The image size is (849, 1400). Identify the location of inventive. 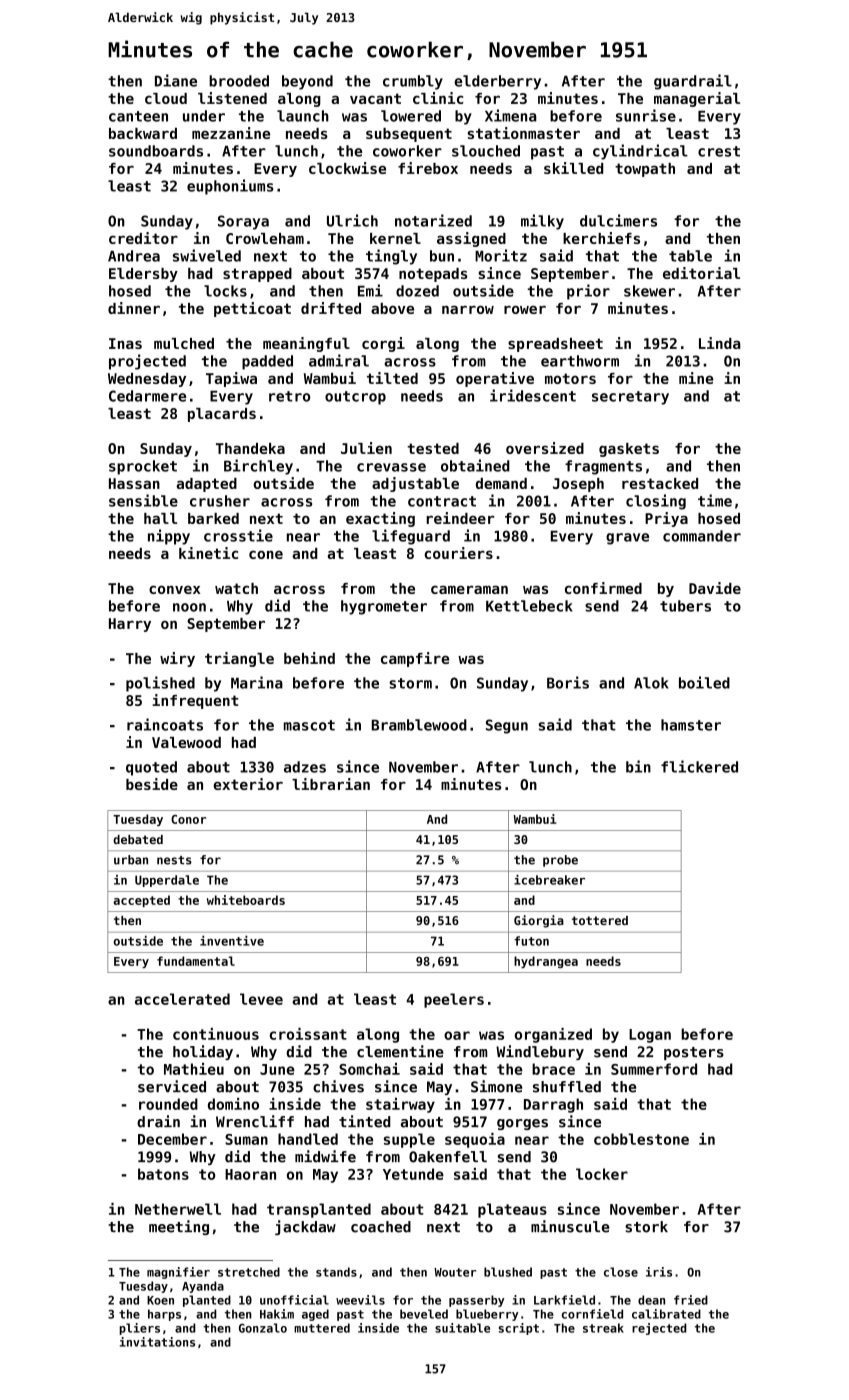
(232, 941).
